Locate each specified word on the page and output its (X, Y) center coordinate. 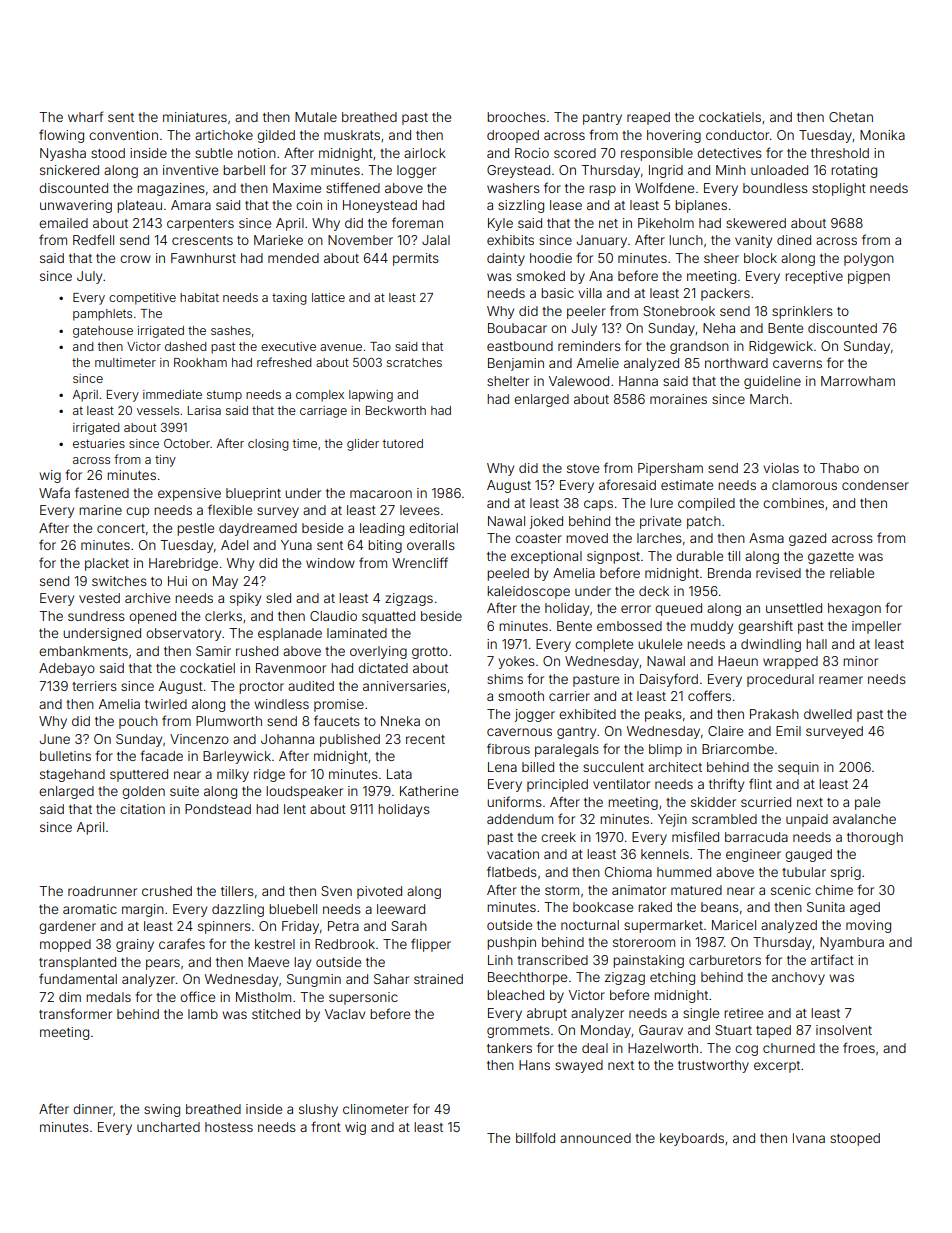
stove (583, 468)
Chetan (851, 117)
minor (860, 661)
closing (268, 445)
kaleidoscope (528, 592)
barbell (244, 170)
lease (566, 205)
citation (142, 809)
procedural (780, 680)
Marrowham (858, 381)
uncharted (168, 1127)
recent (425, 739)
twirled (166, 704)
